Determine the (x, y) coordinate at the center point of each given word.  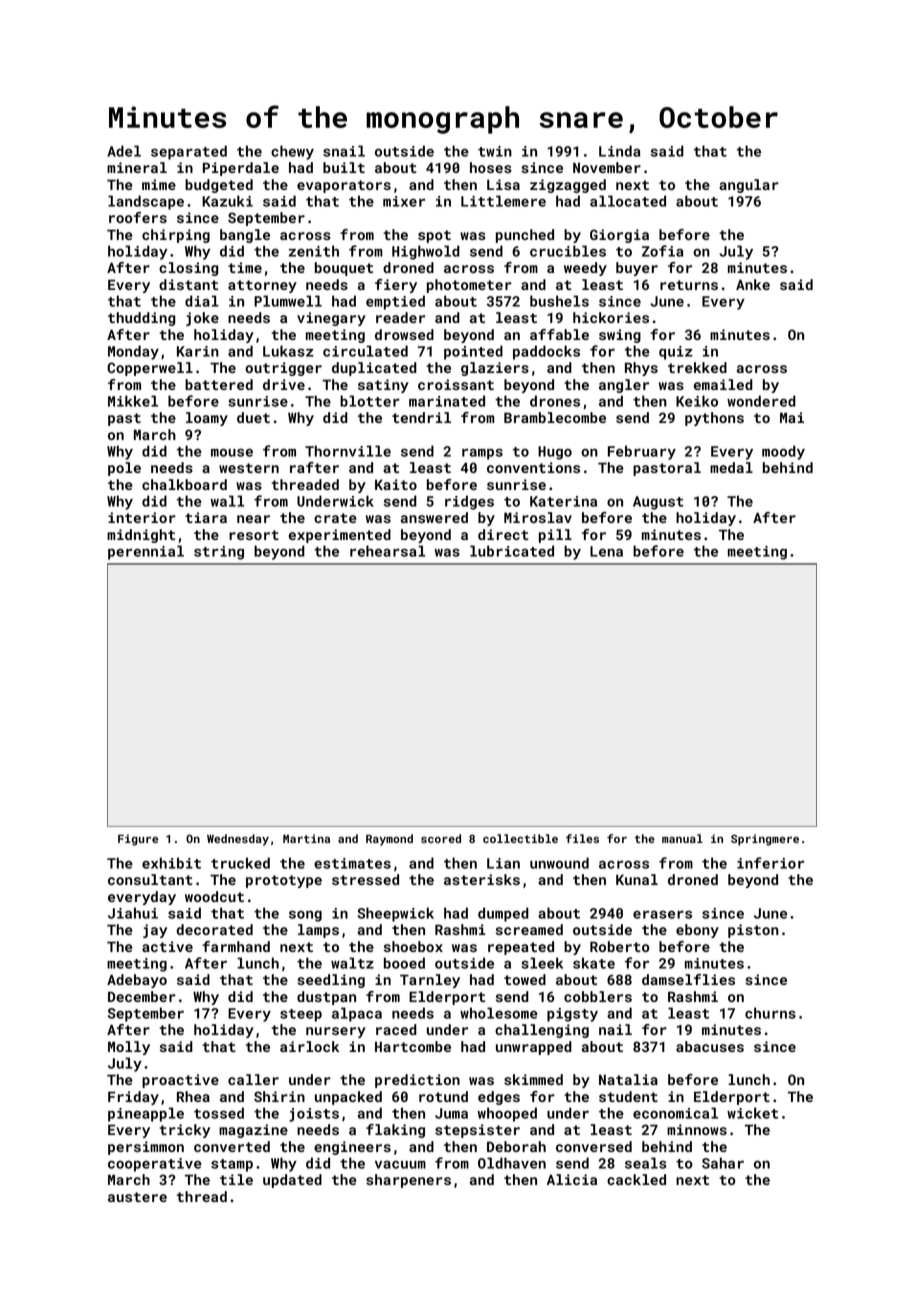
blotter (370, 401)
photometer (469, 286)
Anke (753, 284)
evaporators (344, 186)
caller (253, 1079)
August (658, 503)
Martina (306, 838)
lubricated (512, 551)
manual (682, 838)
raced (396, 1029)
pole (124, 469)
